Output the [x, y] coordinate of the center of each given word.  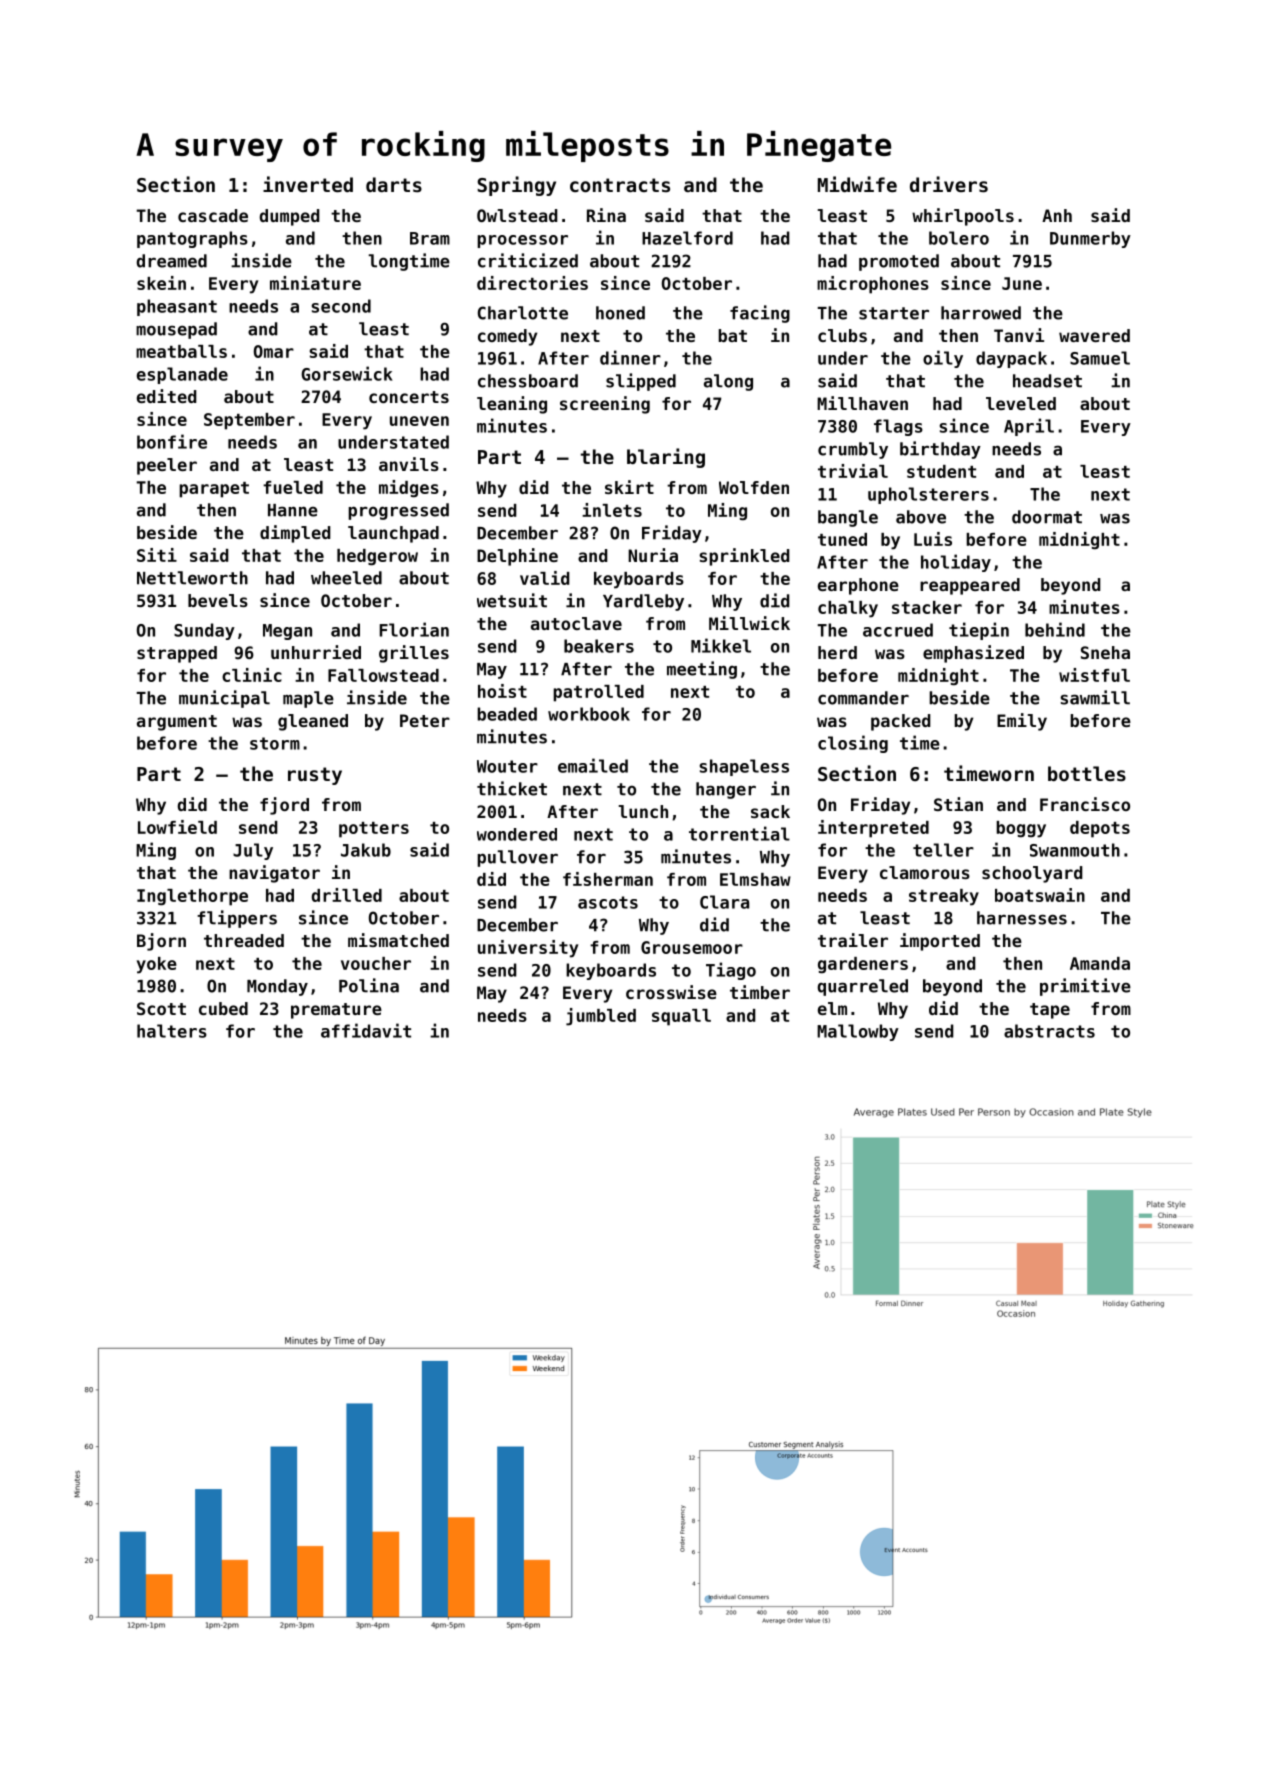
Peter [425, 720]
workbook [589, 714]
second [341, 306]
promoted [899, 262]
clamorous [925, 872]
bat [732, 335]
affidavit [366, 1030]
